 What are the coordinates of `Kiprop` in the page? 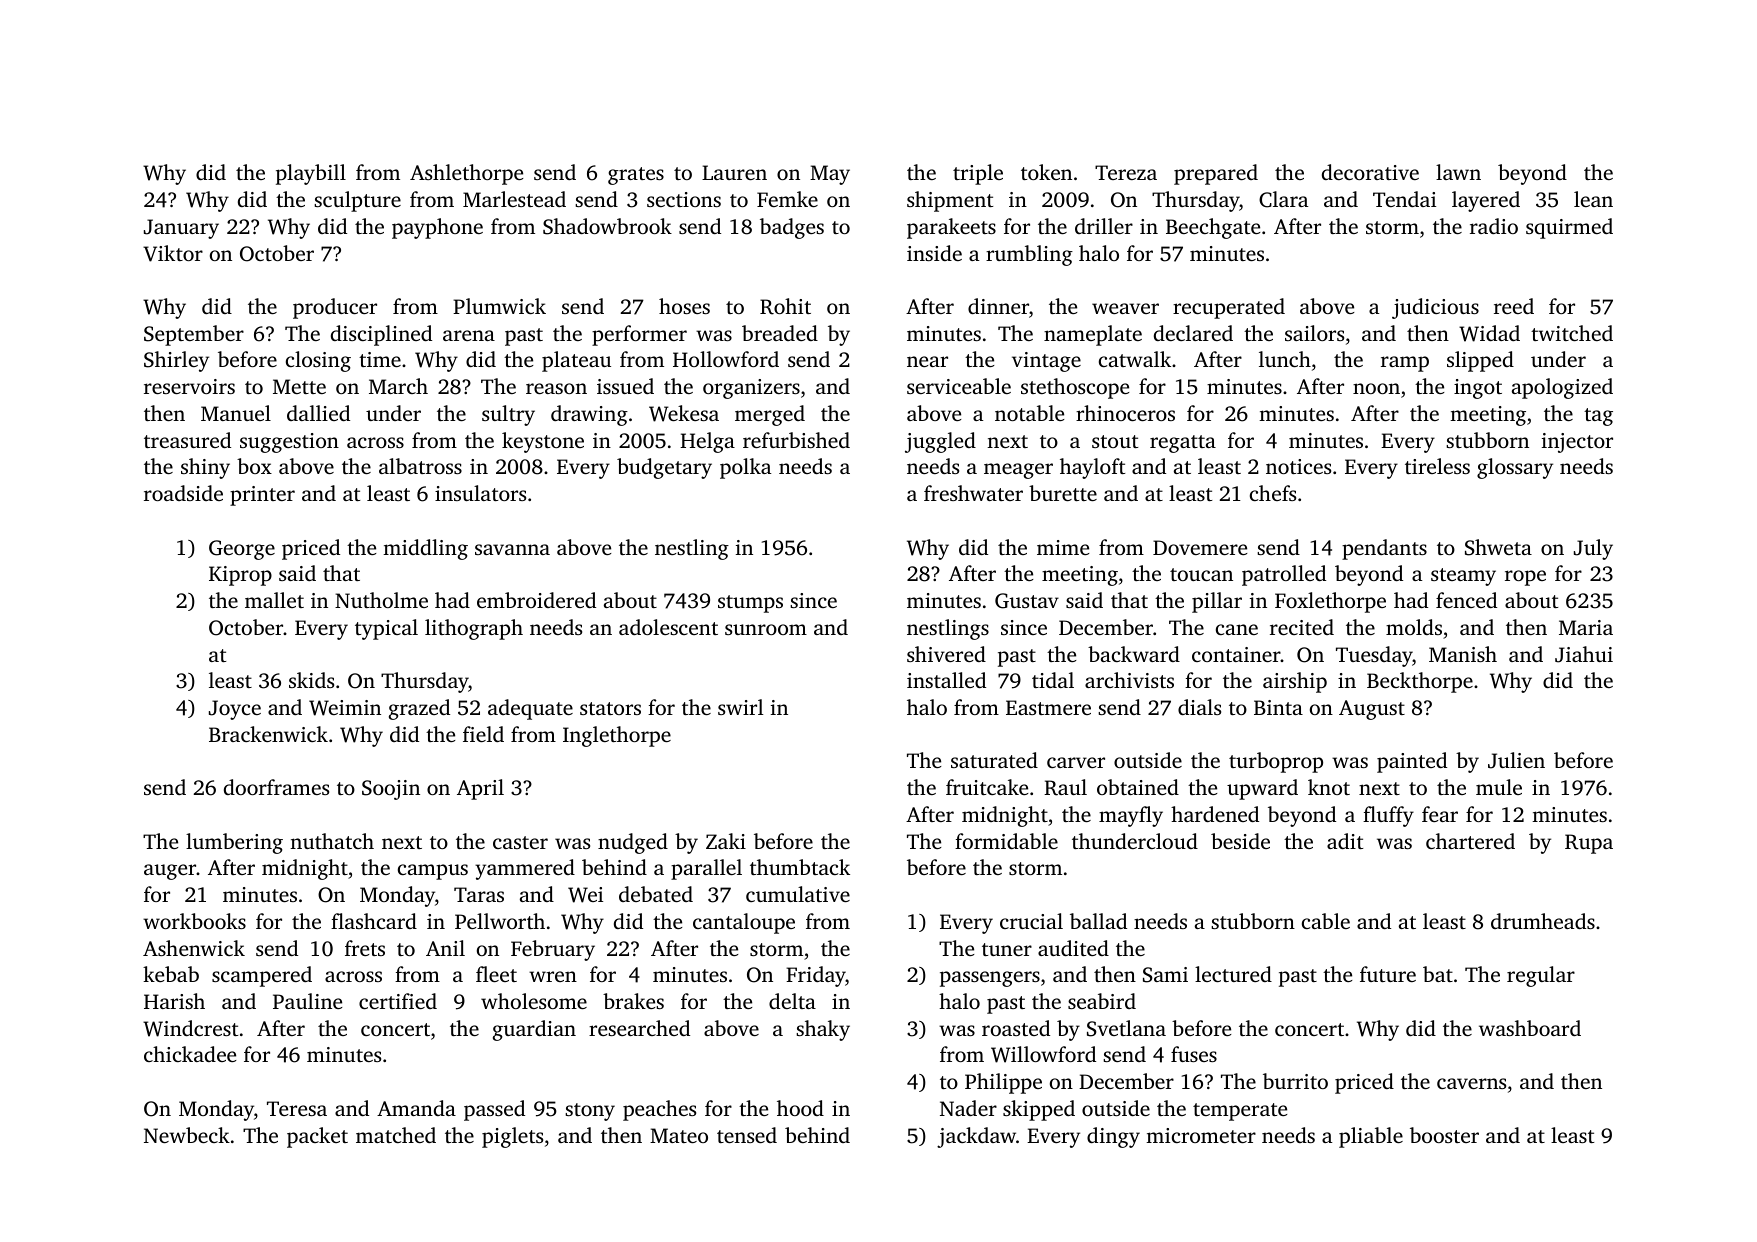 It's located at (240, 576).
